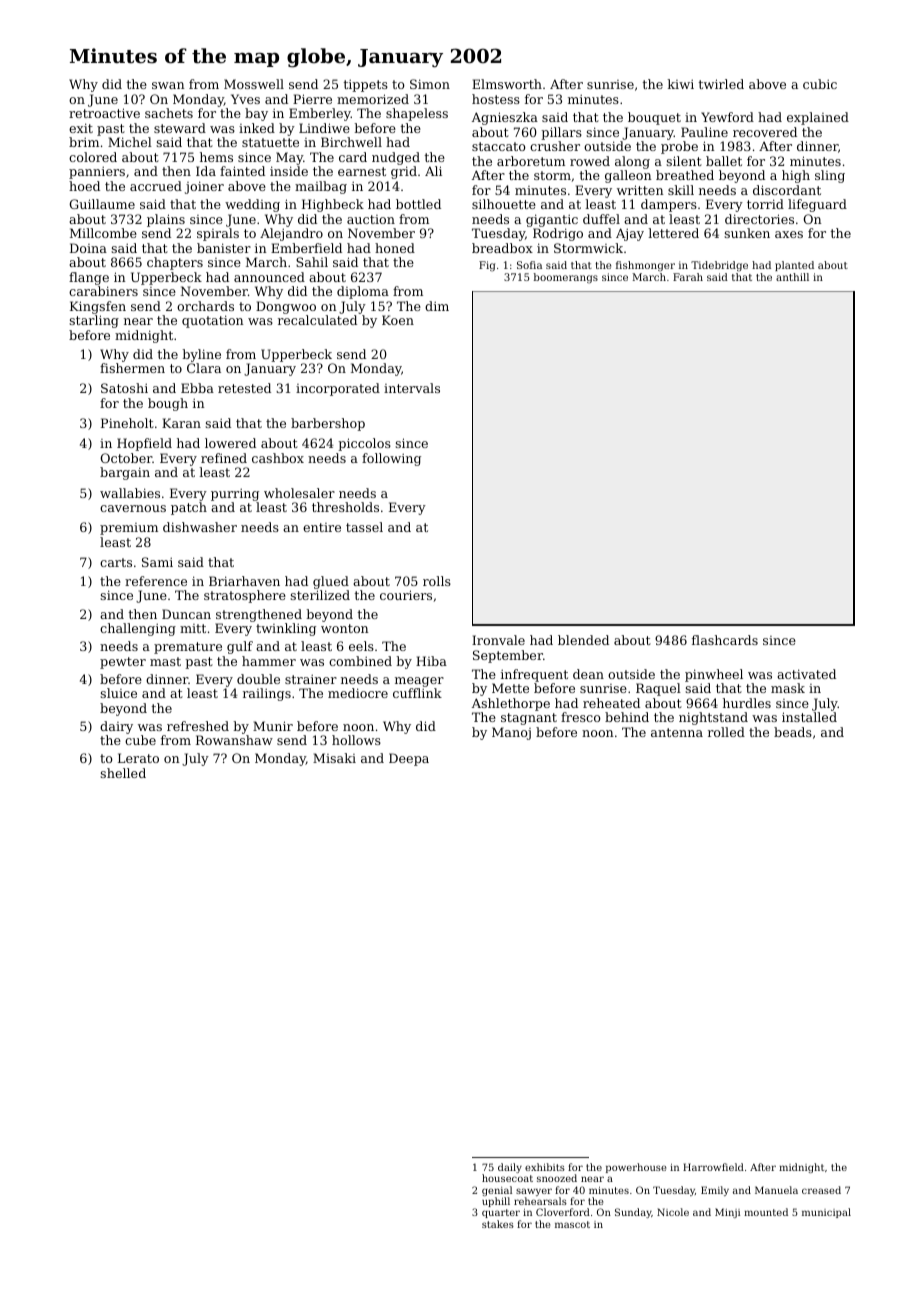 The image size is (924, 1308). Describe the element at coordinates (497, 1191) in the screenshot. I see `genial` at that location.
